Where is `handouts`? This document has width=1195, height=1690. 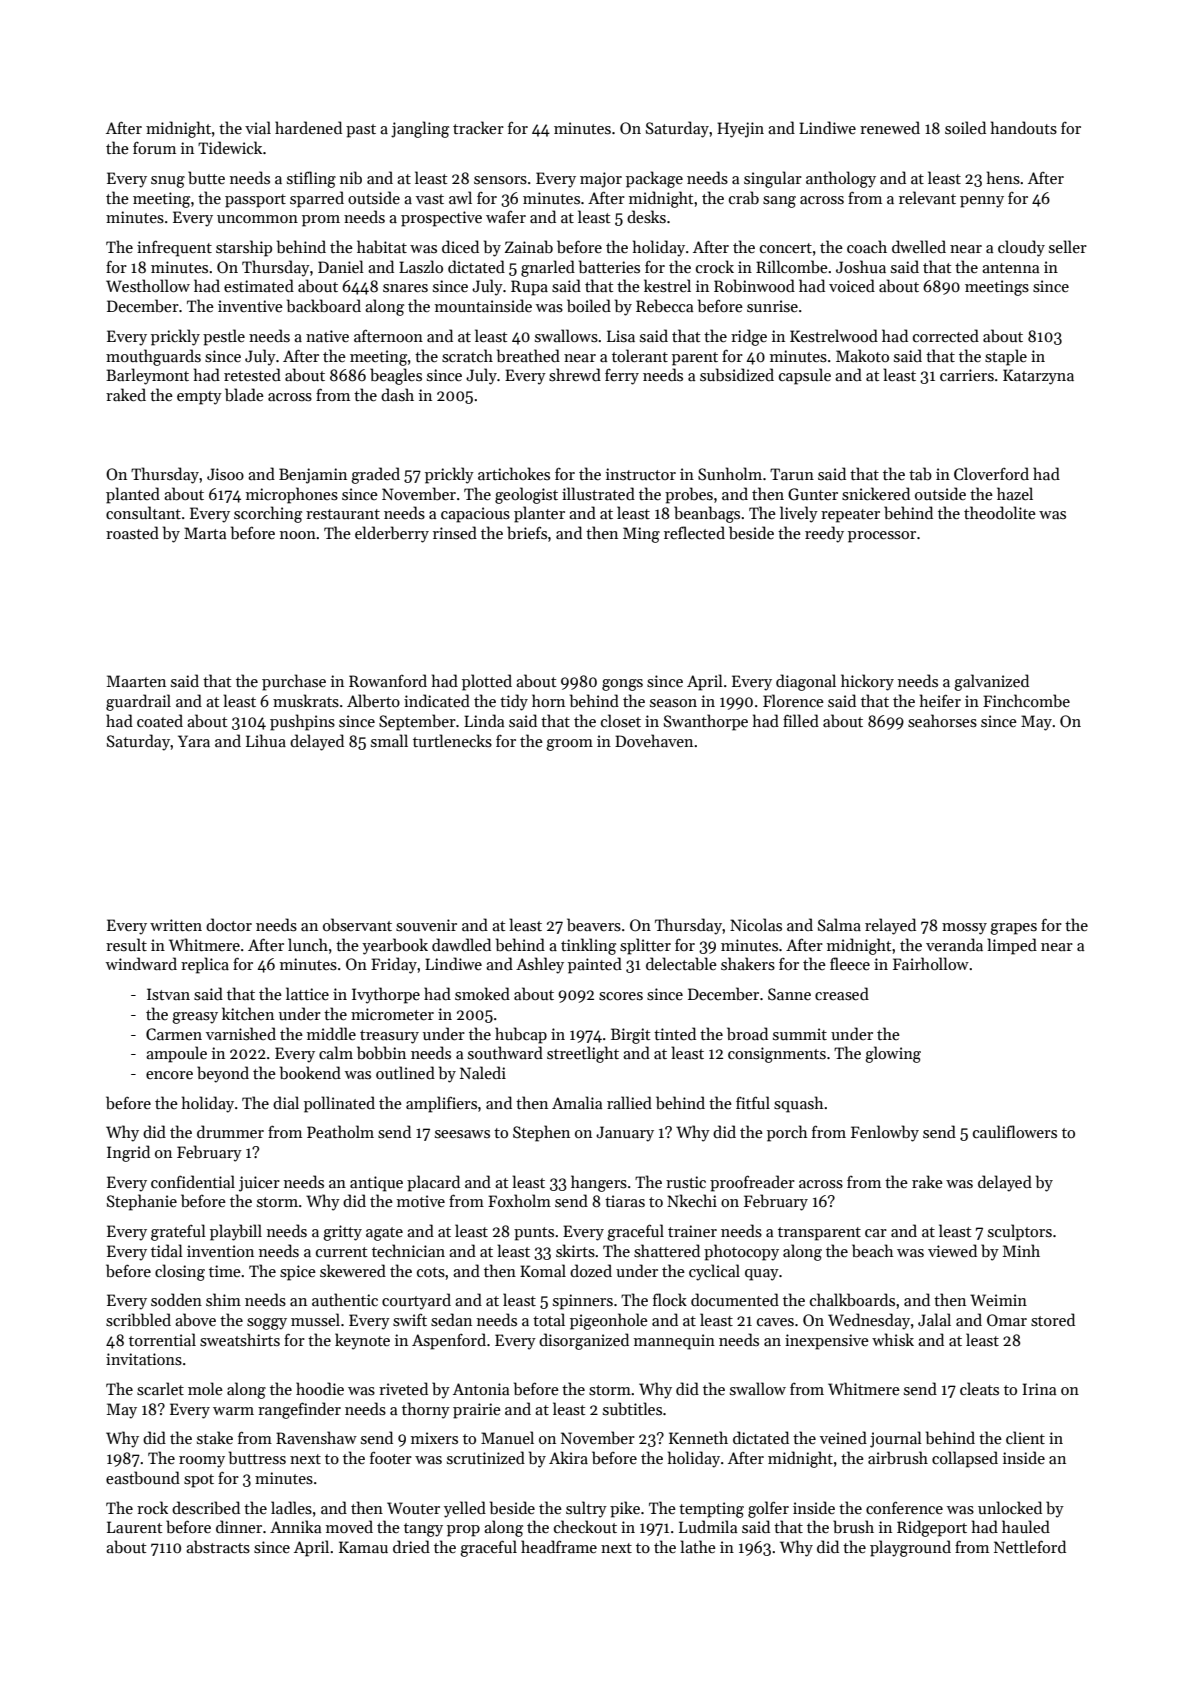 handouts is located at coordinates (1024, 128).
